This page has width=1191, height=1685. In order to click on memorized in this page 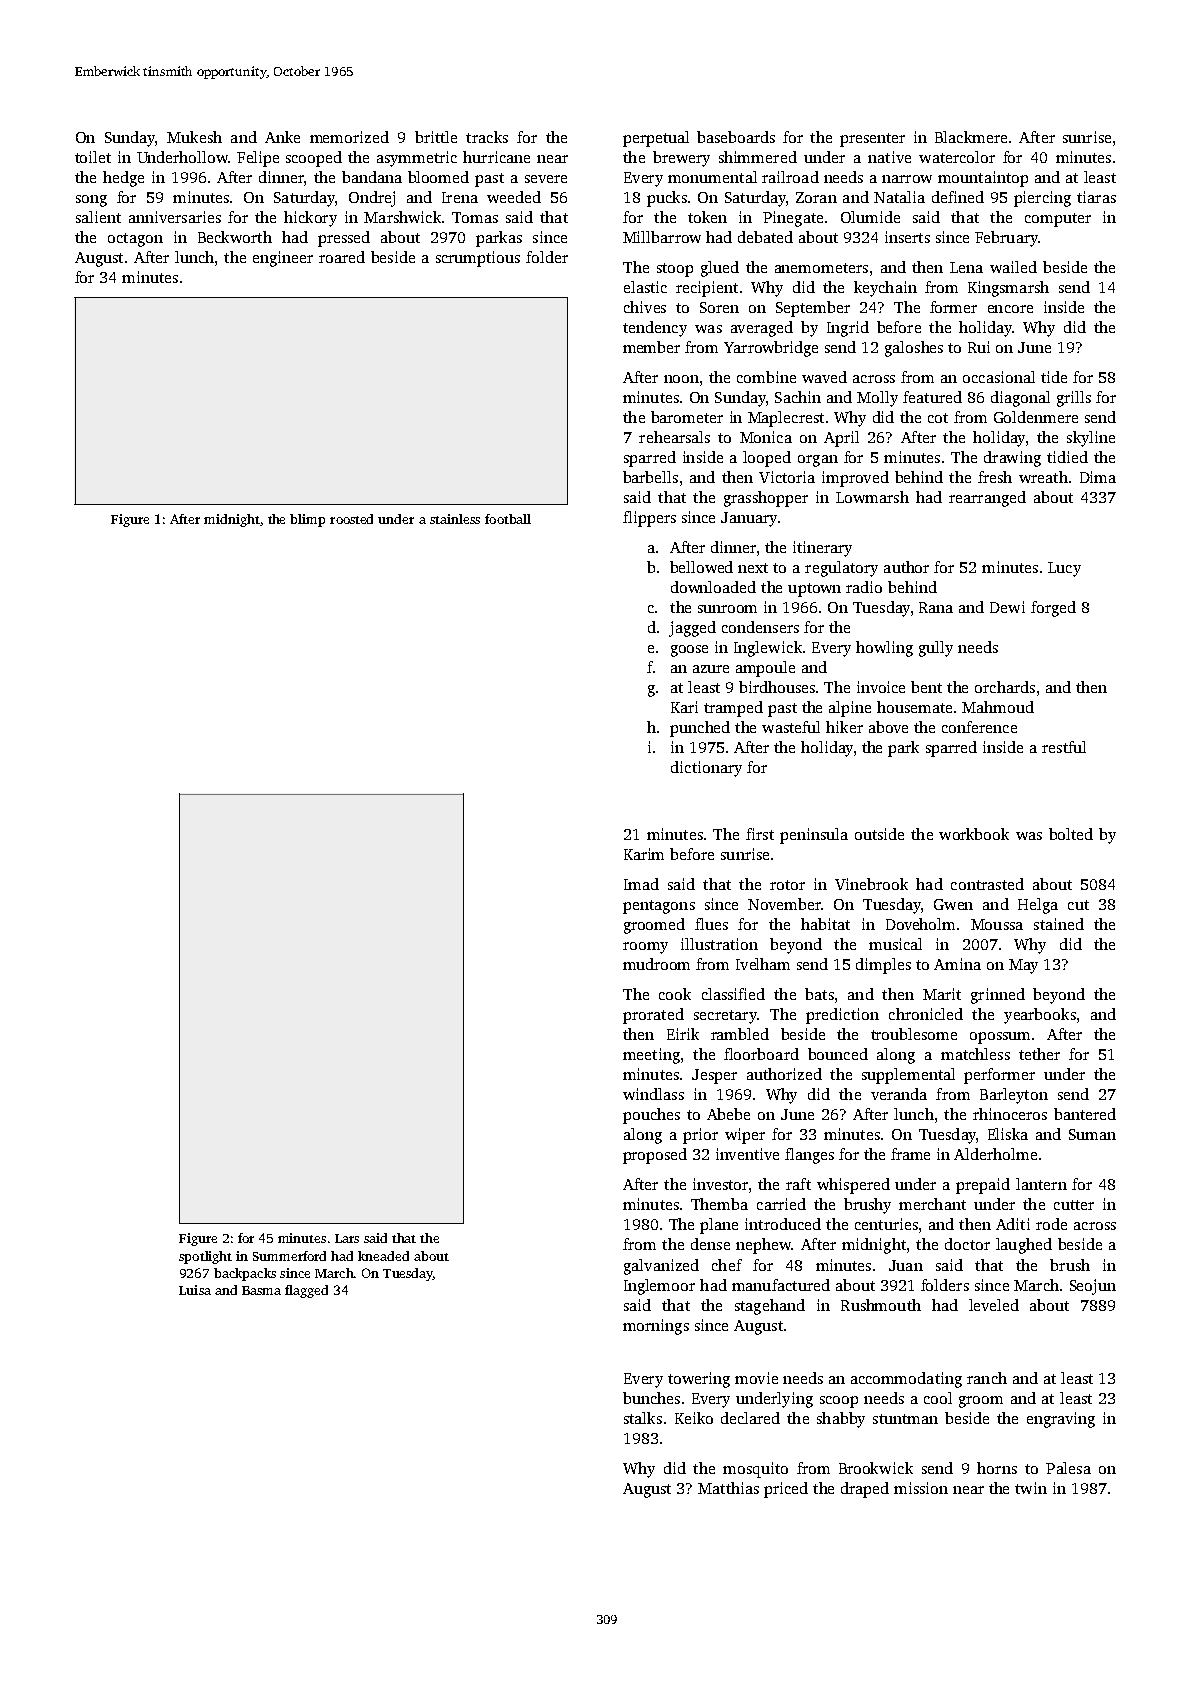, I will do `click(349, 137)`.
